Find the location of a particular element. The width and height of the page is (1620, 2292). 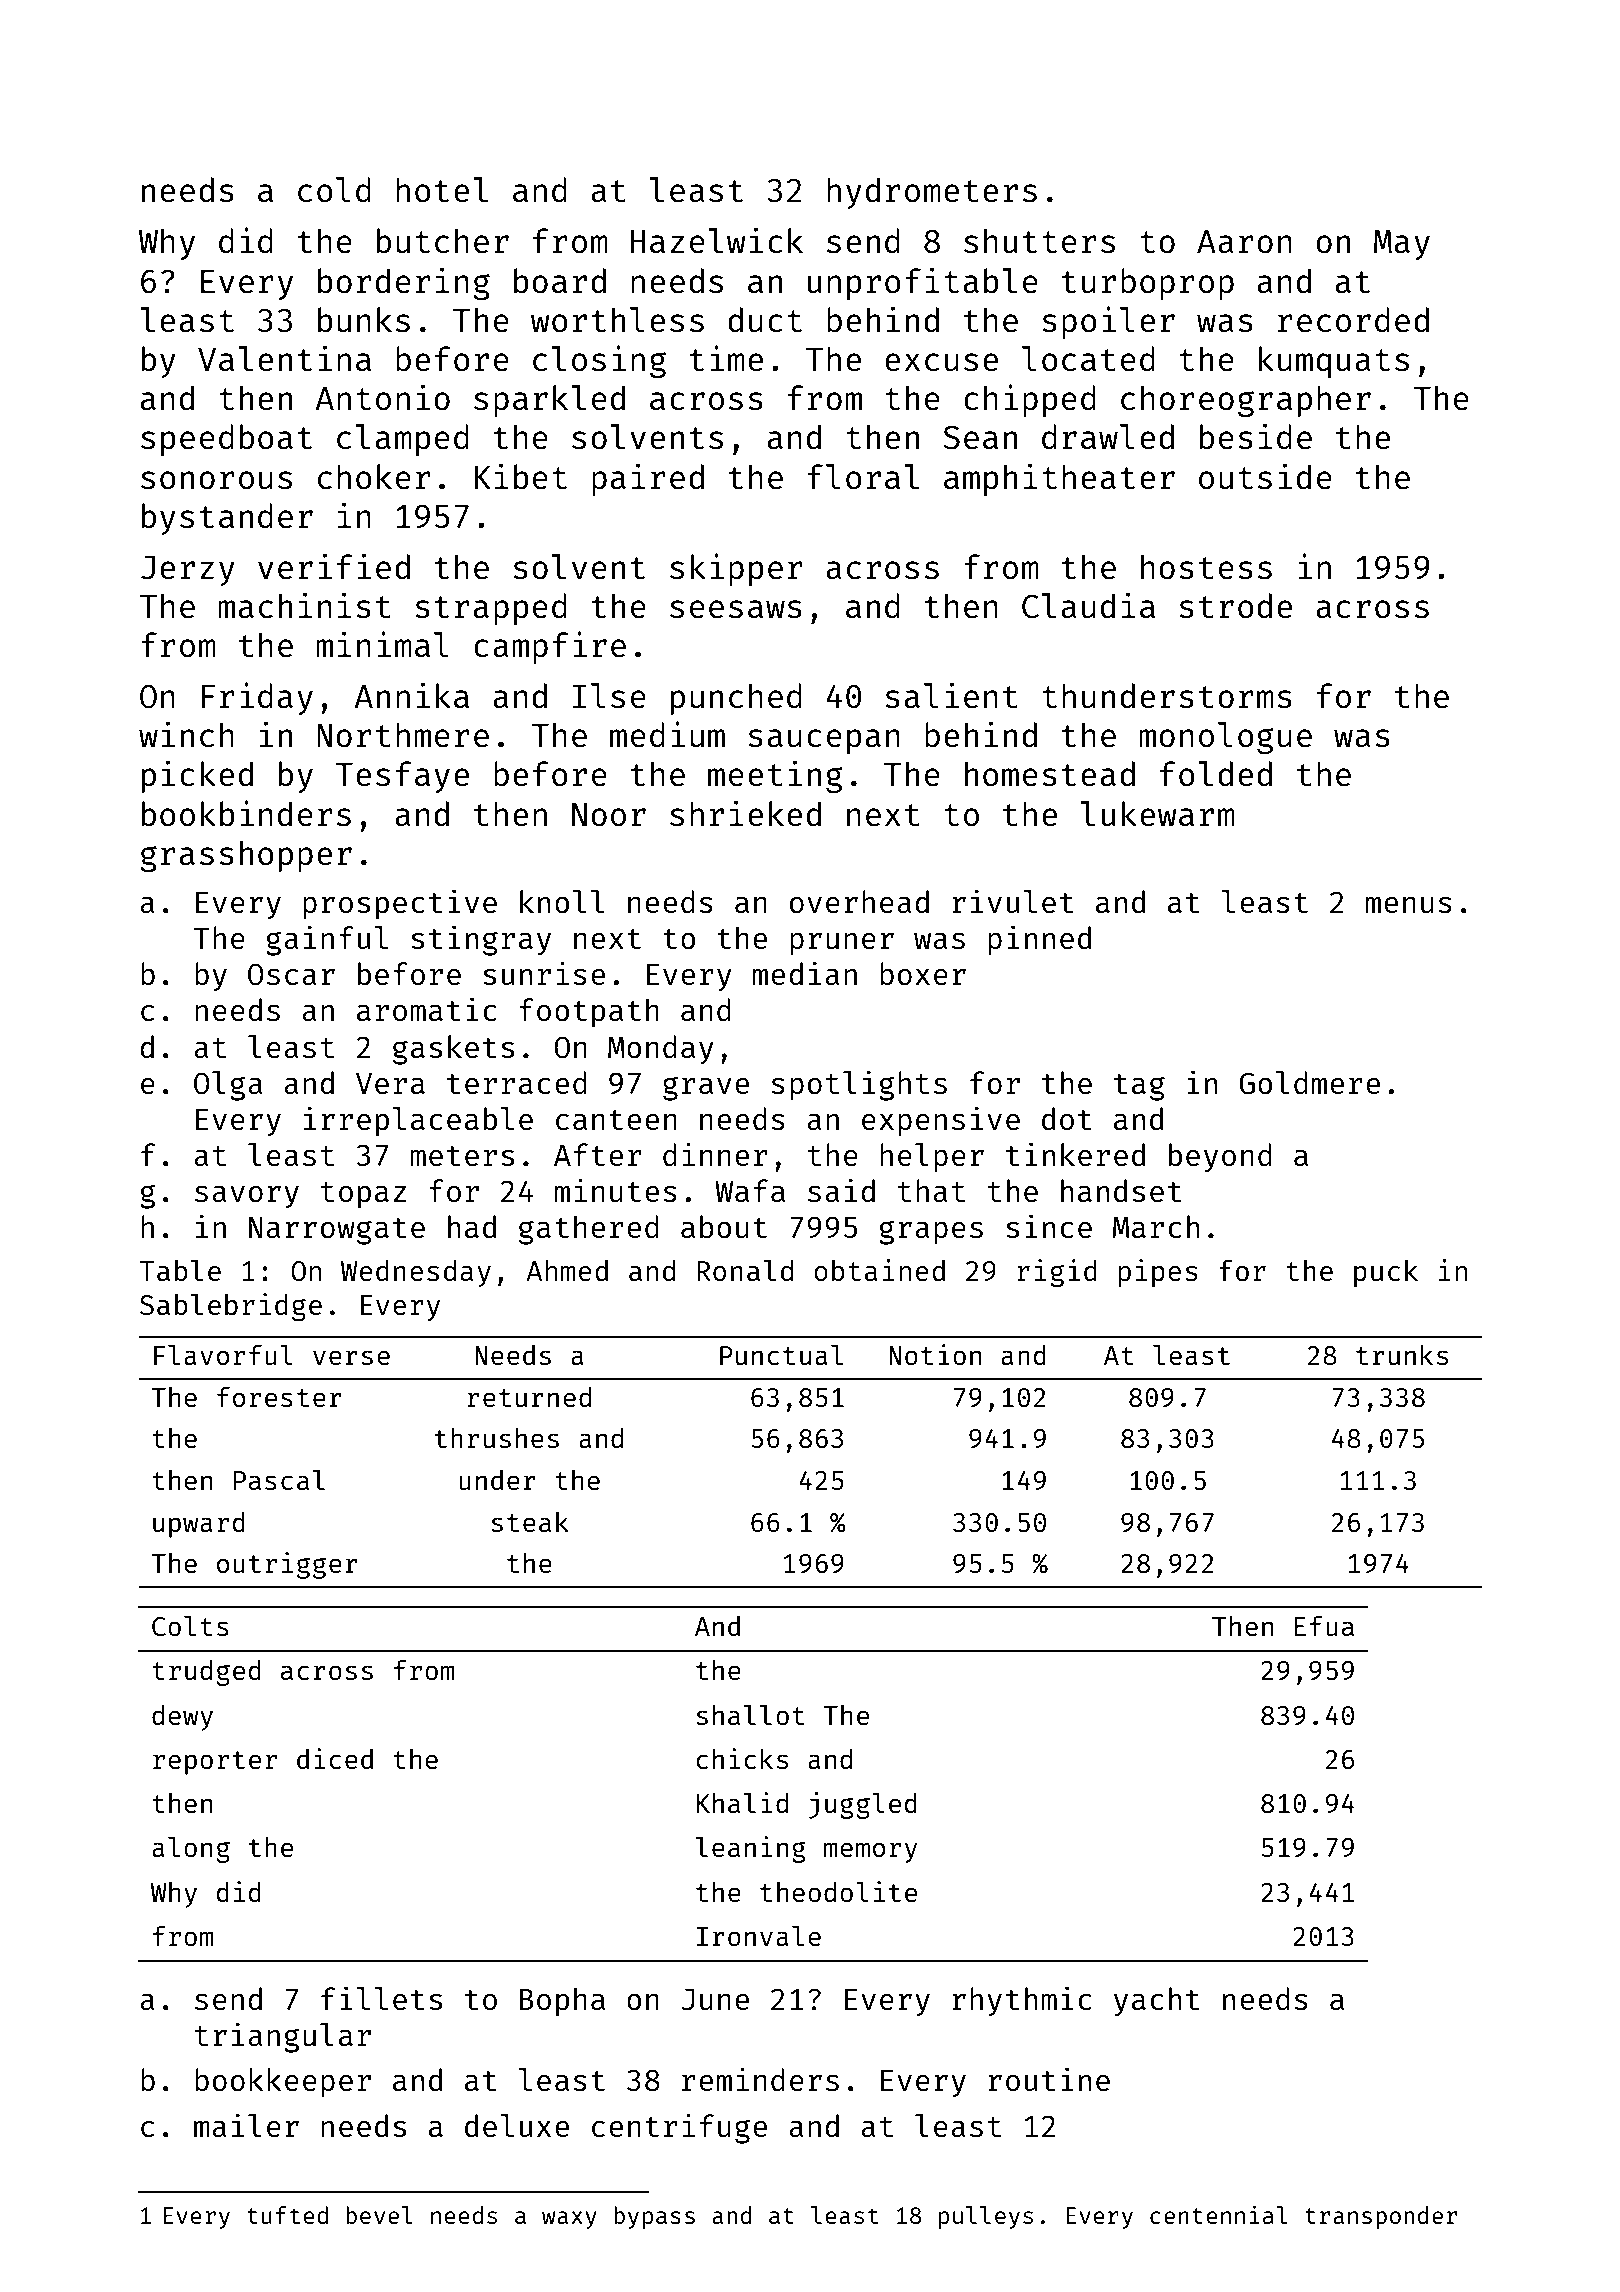

salient is located at coordinates (951, 695).
